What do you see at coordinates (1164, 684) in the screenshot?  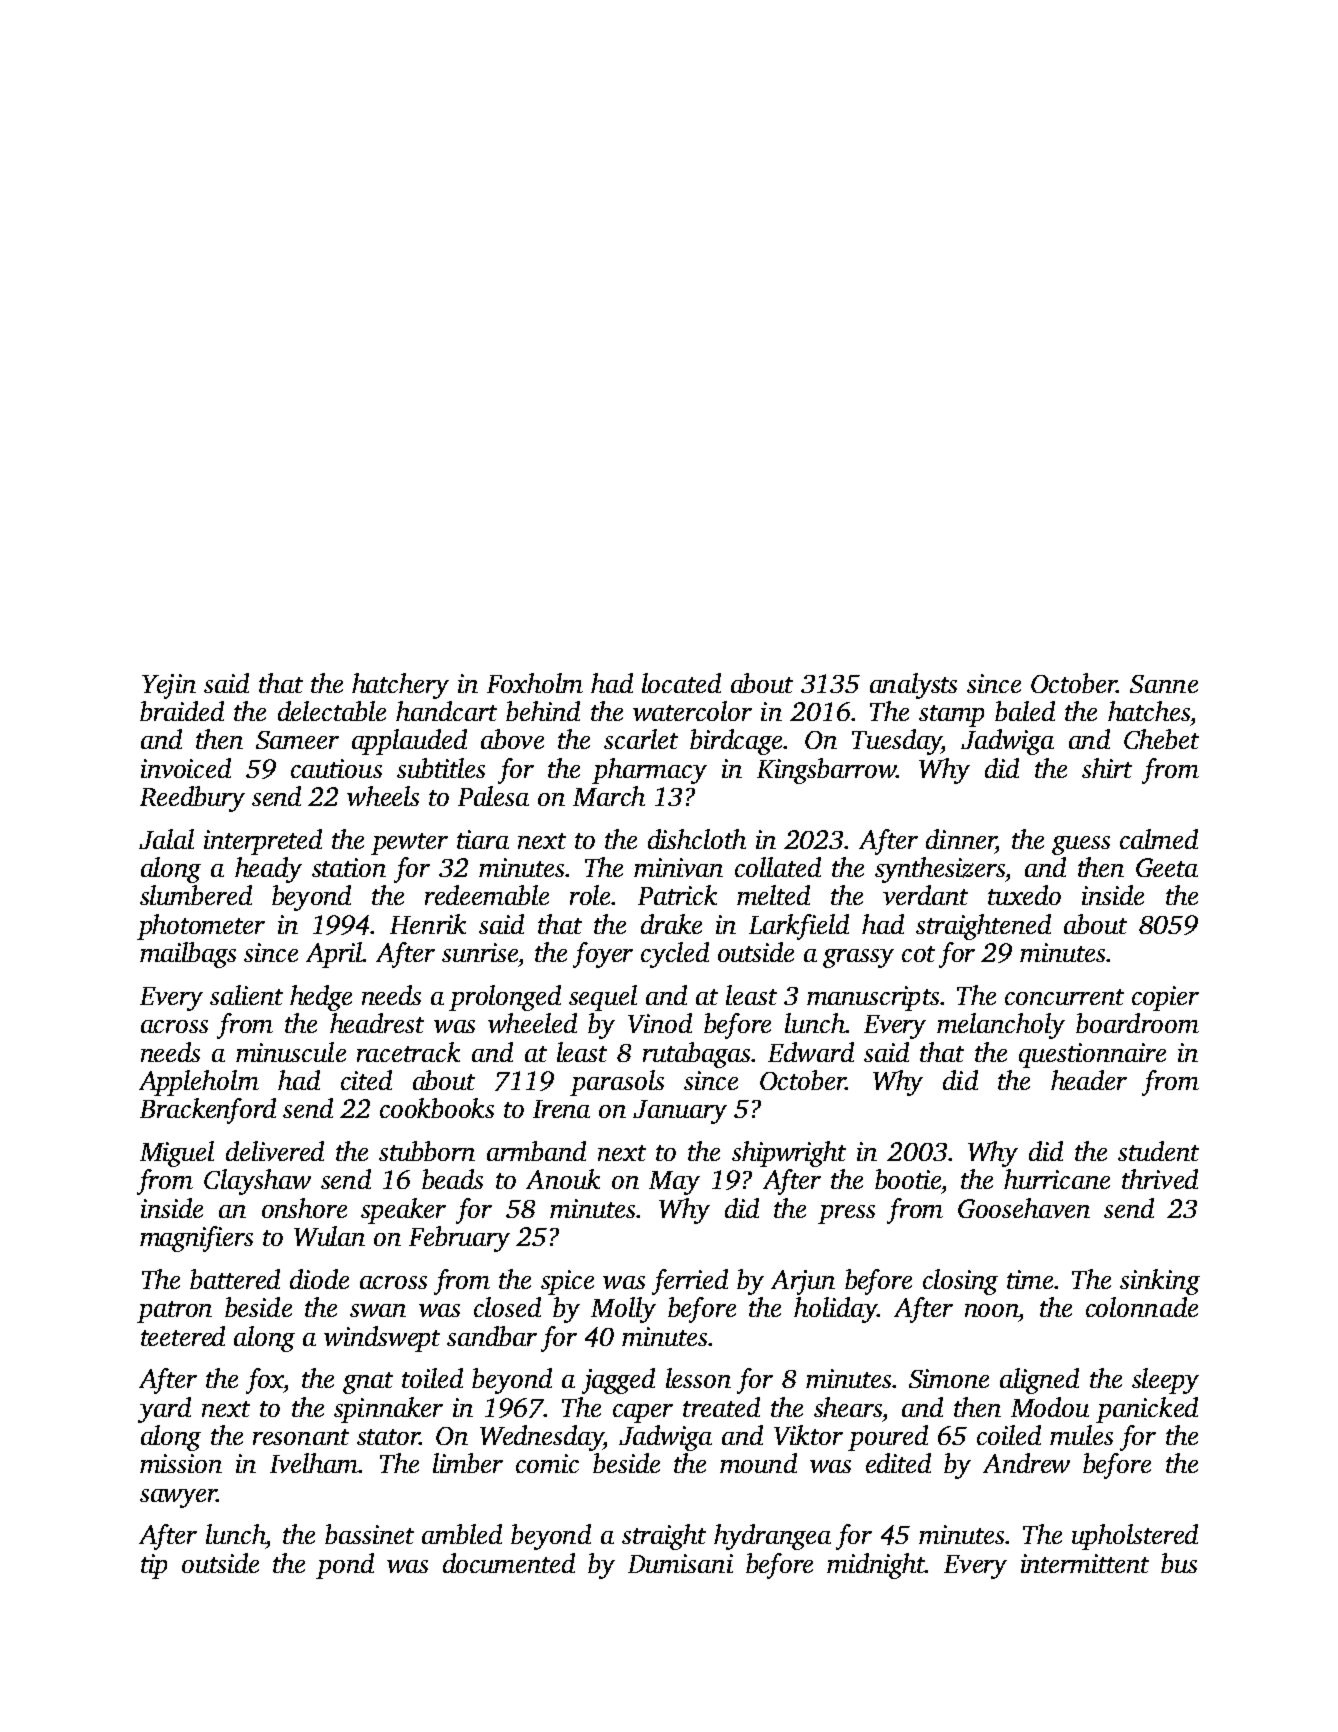 I see `Sanne` at bounding box center [1164, 684].
